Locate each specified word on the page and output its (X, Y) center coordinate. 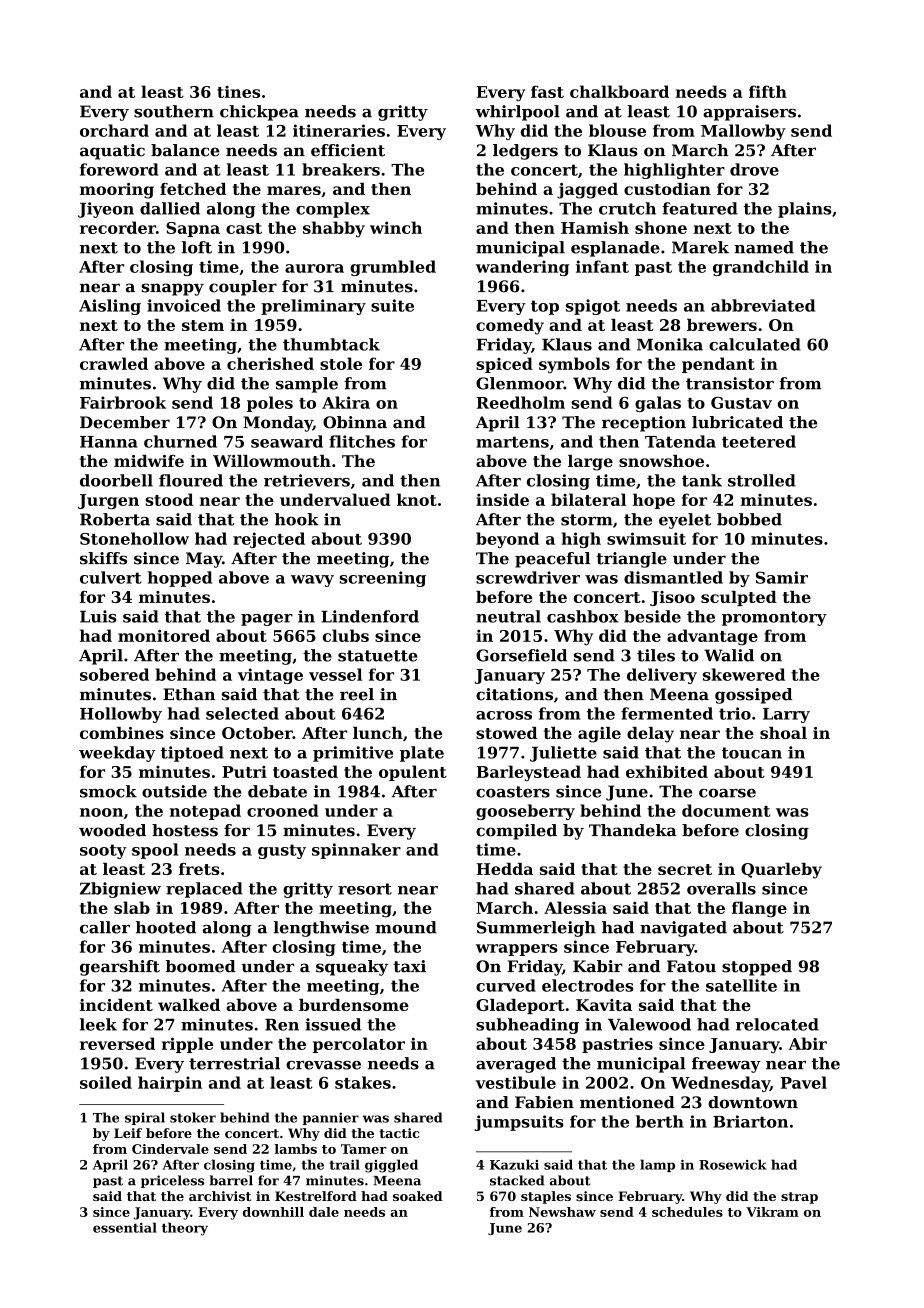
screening (382, 579)
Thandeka (633, 830)
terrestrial (234, 1063)
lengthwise (321, 929)
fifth (768, 91)
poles (270, 404)
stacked (517, 1180)
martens (512, 442)
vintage (270, 676)
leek (98, 1024)
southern (174, 111)
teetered (759, 441)
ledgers (525, 152)
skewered (744, 674)
